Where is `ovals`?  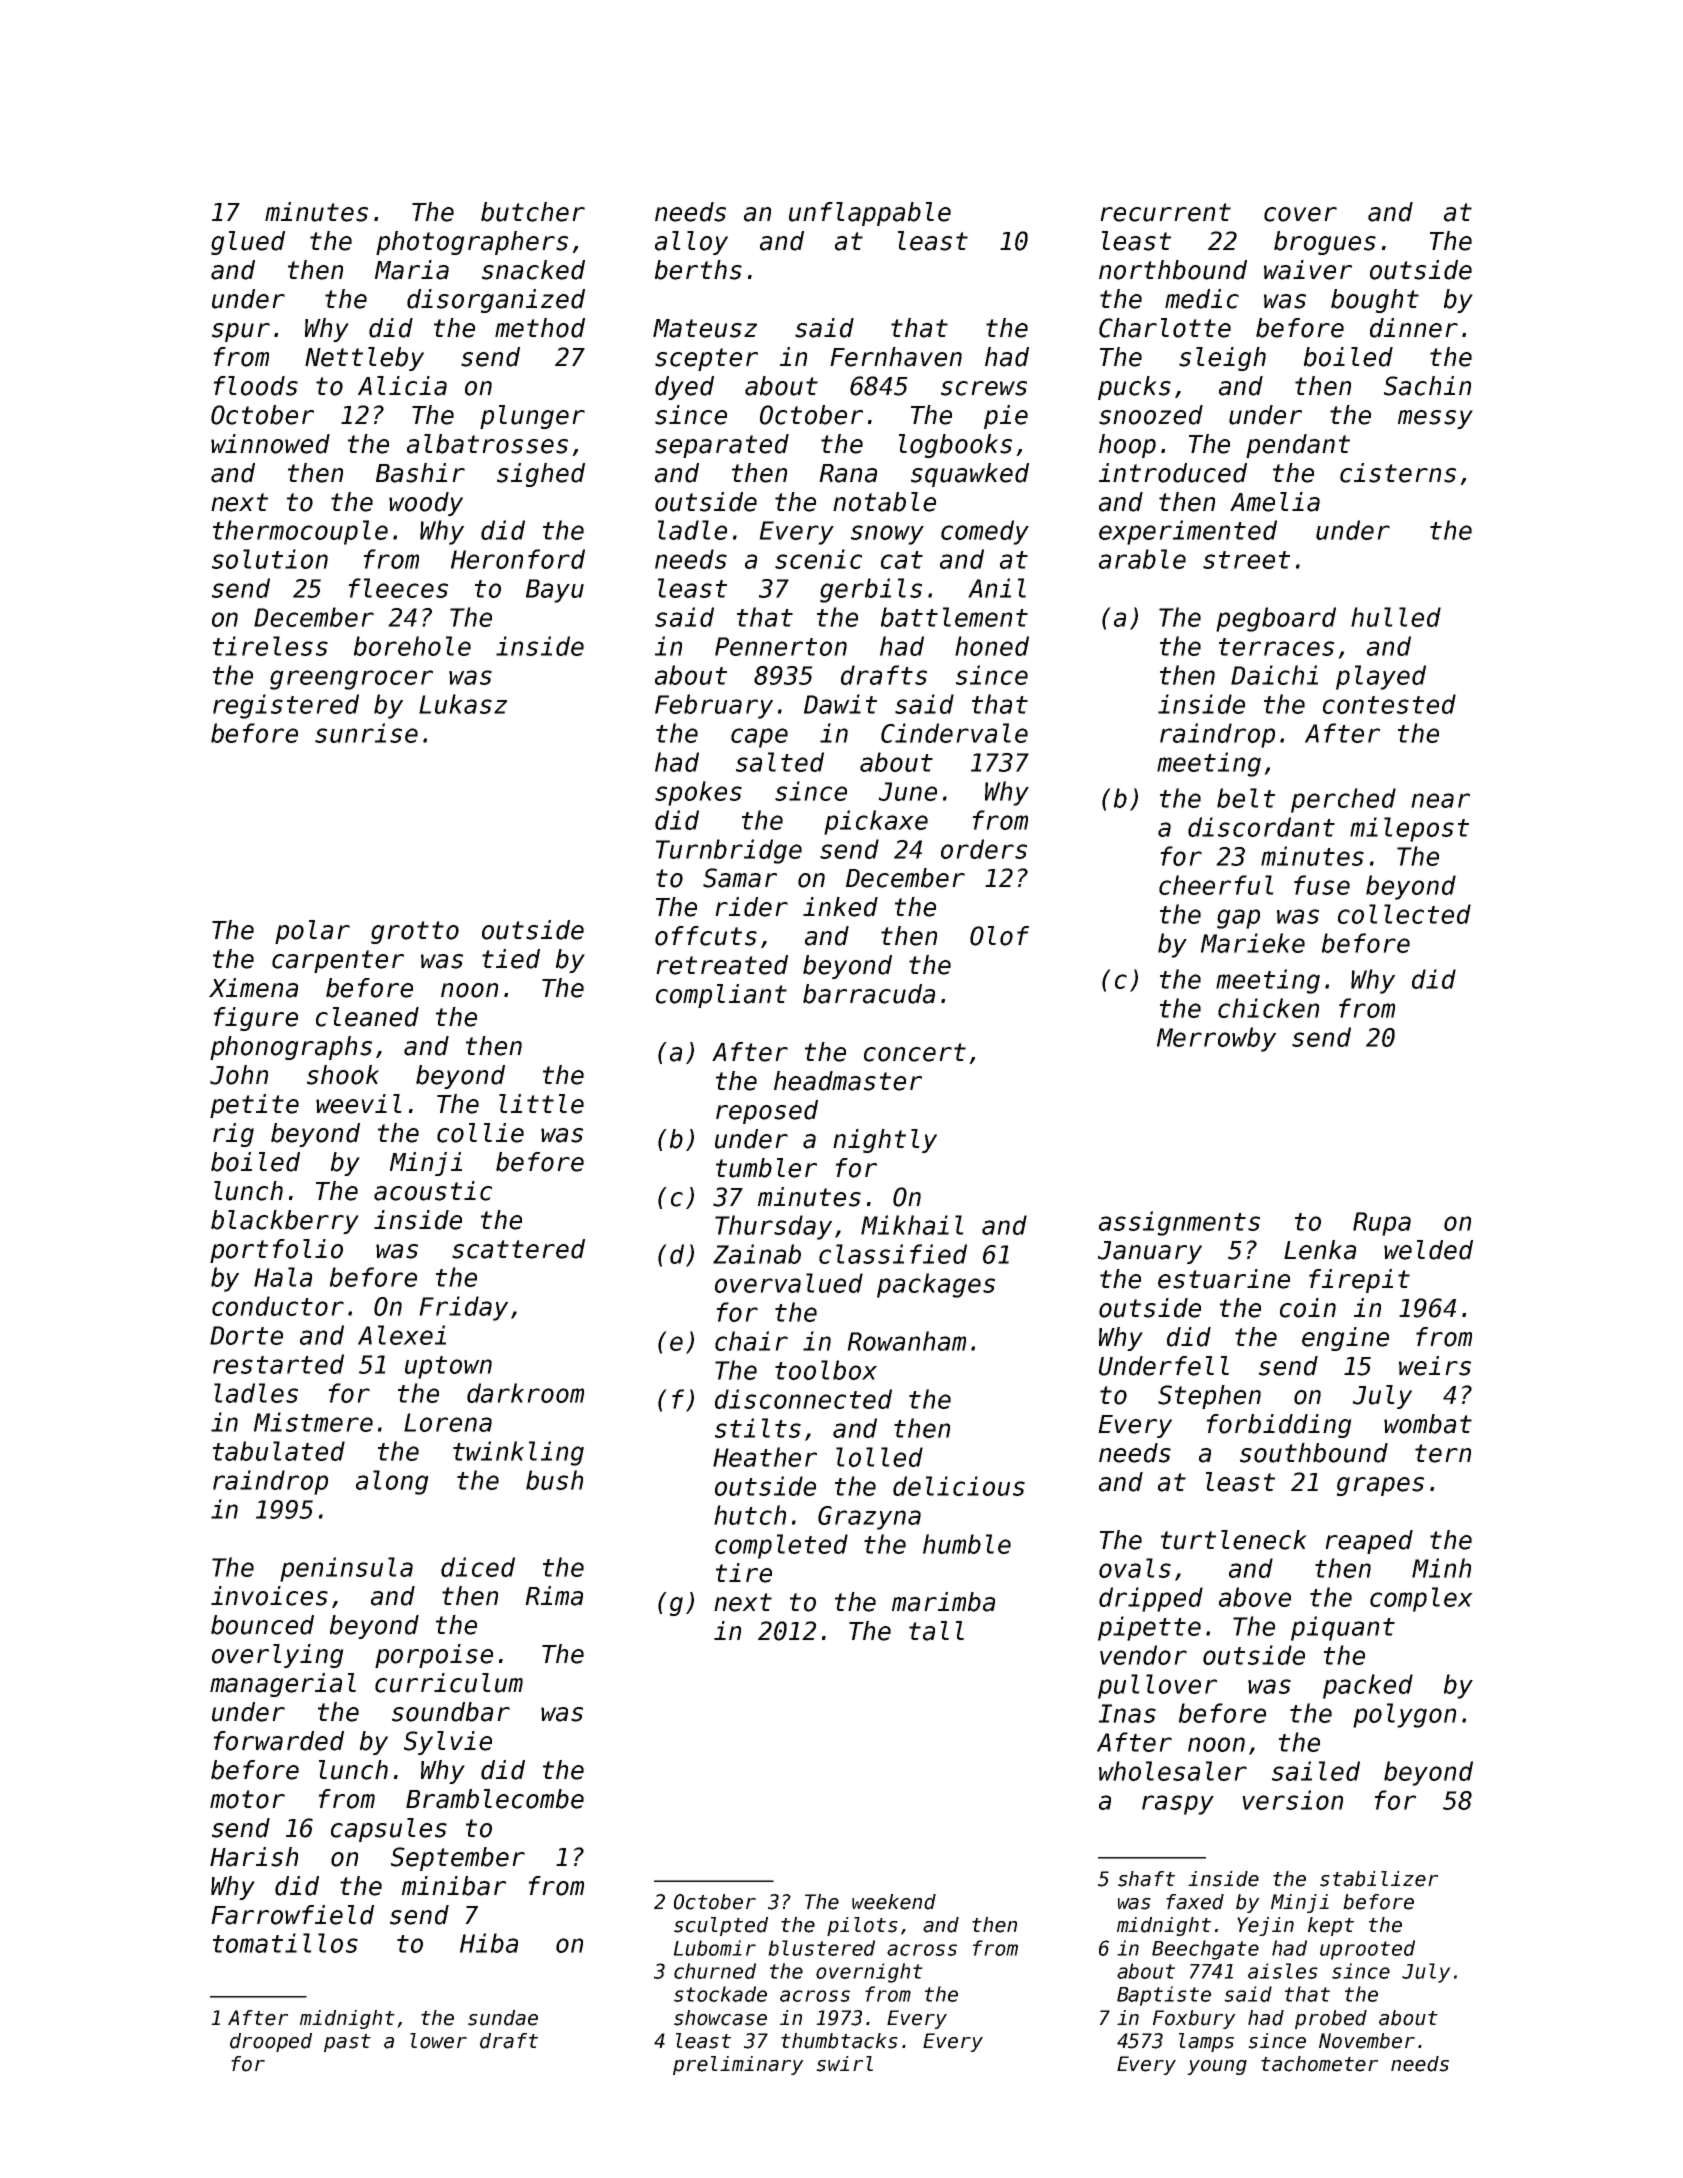 ovals is located at coordinates (1135, 1568).
